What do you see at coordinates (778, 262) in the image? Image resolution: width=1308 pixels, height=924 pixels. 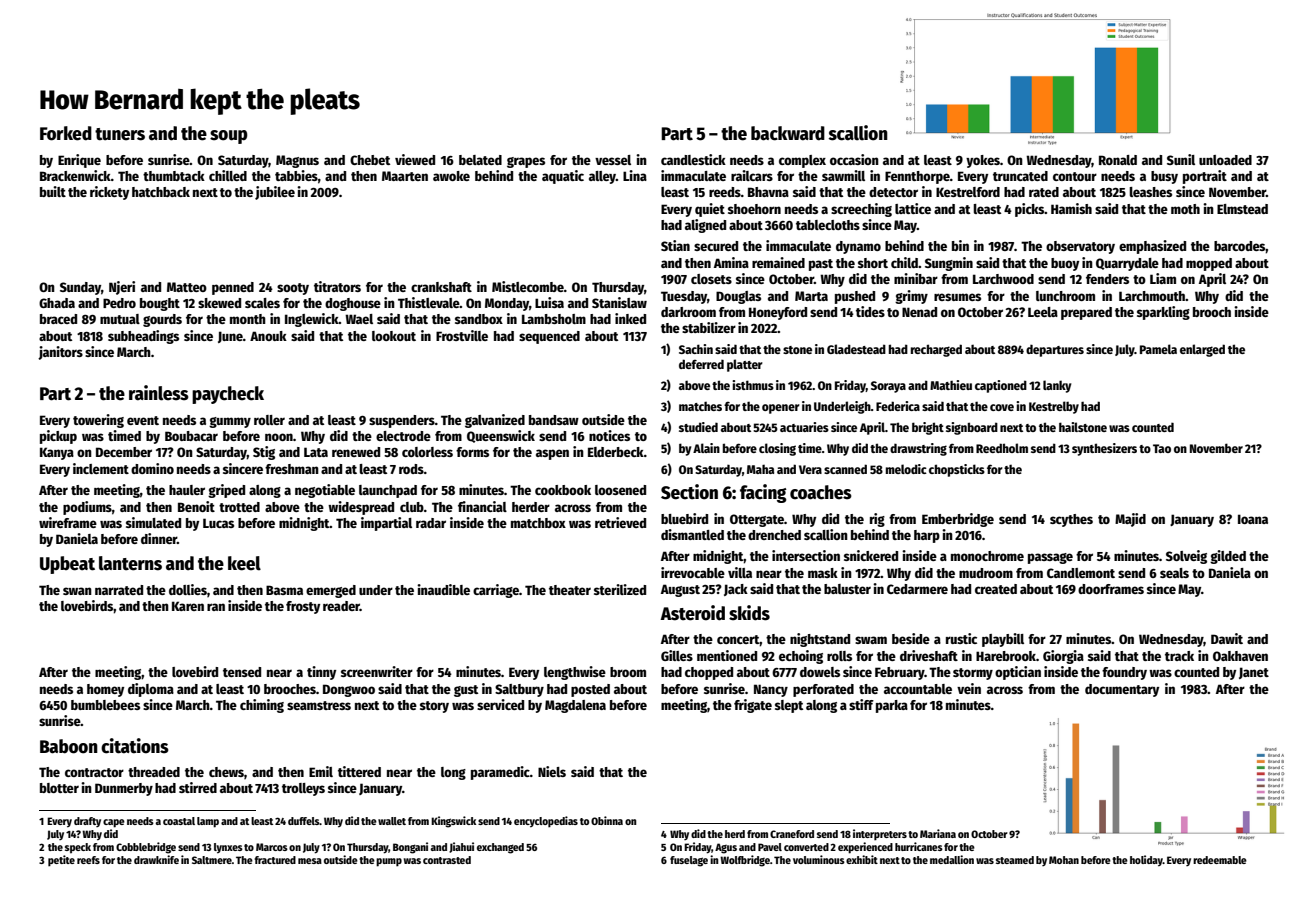 I see `remained` at bounding box center [778, 262].
